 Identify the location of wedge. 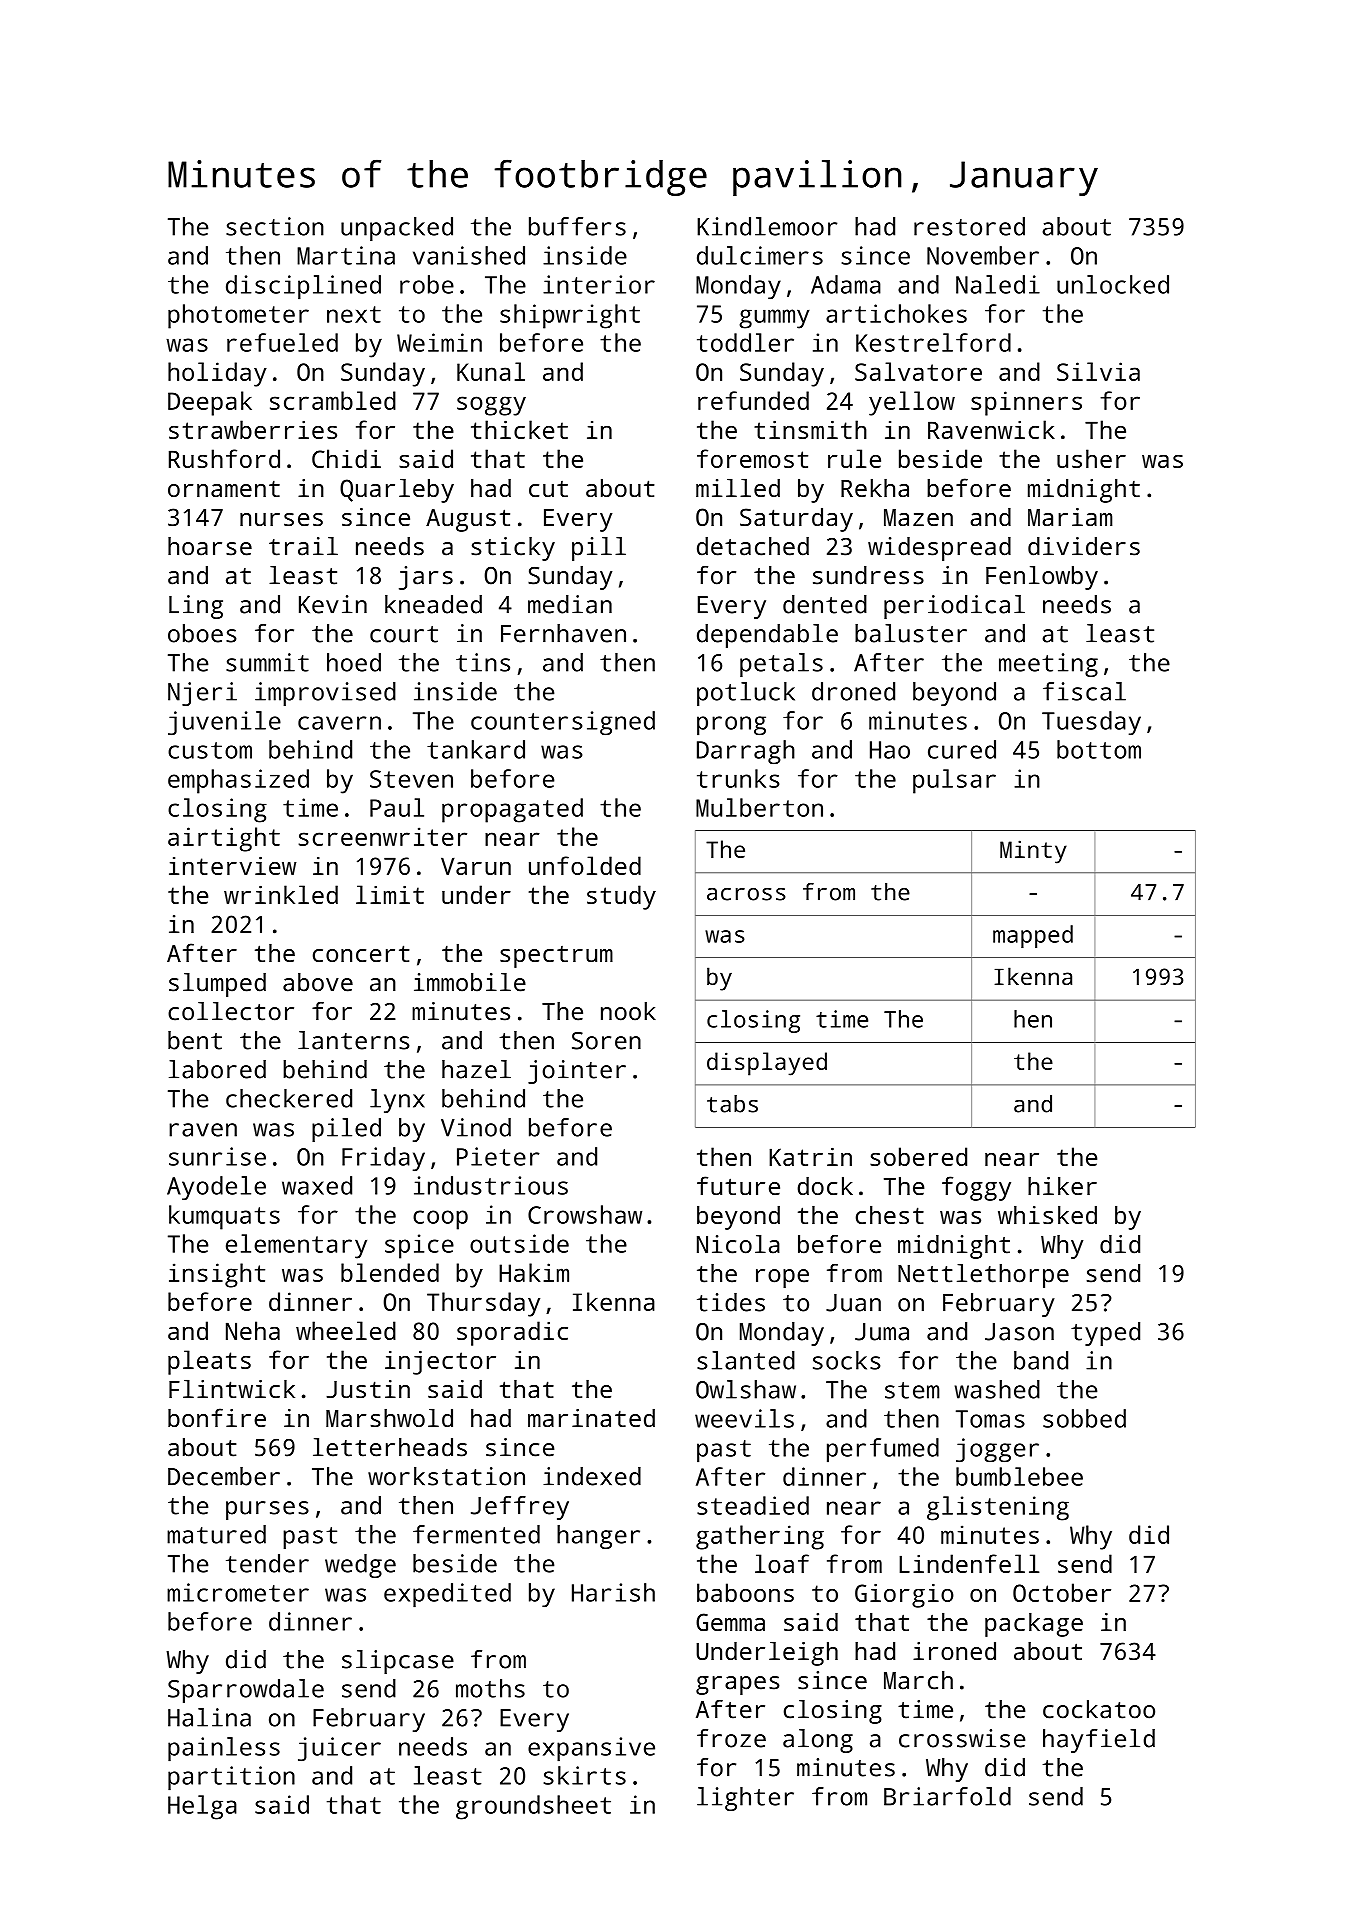
(360, 1566).
